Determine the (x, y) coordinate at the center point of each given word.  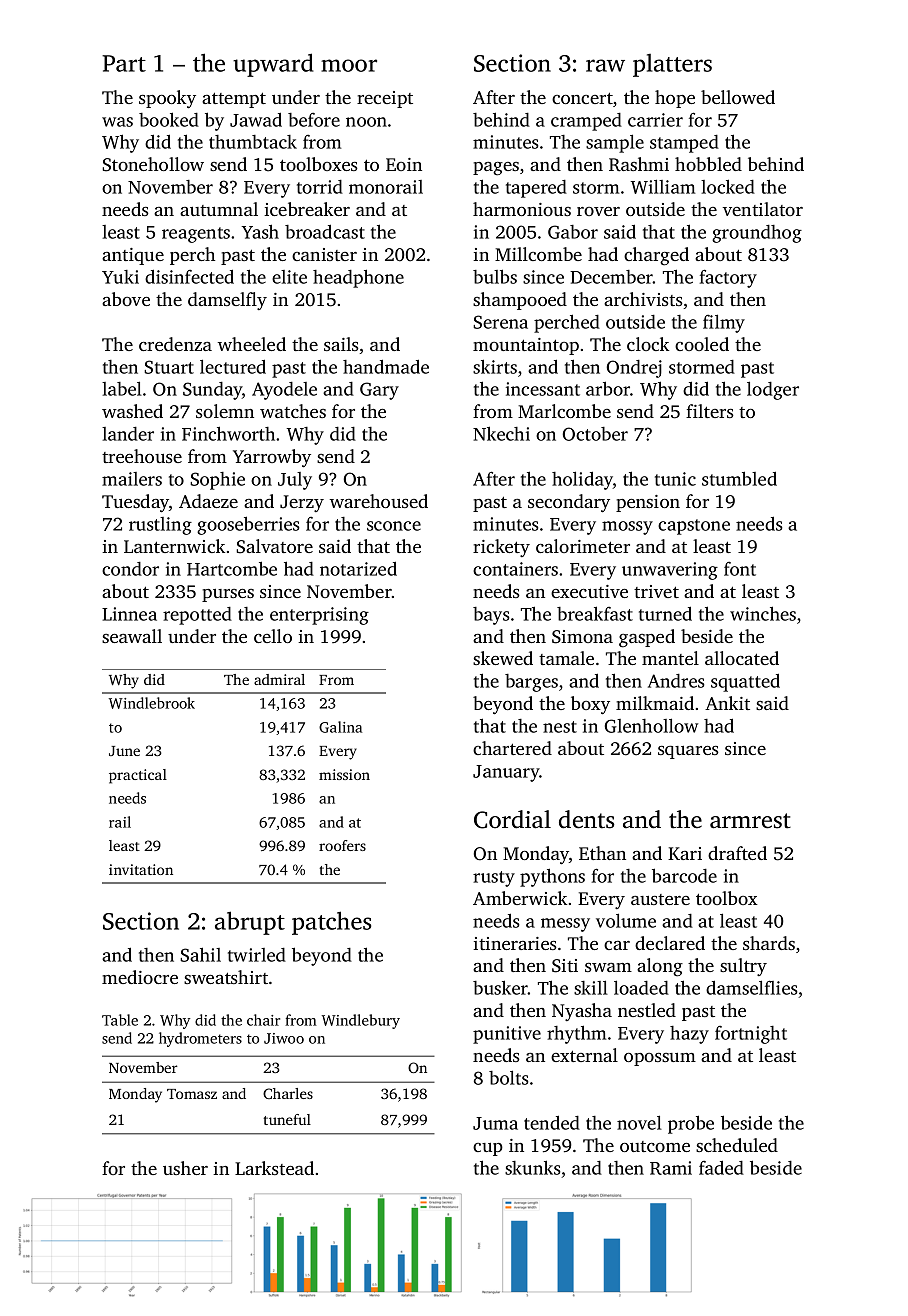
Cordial (512, 819)
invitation (141, 869)
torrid (320, 187)
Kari (685, 853)
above (126, 299)
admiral (279, 679)
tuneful (287, 1119)
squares (688, 752)
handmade (386, 367)
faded (721, 1168)
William (662, 186)
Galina (340, 727)
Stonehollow (153, 164)
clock (648, 344)
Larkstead (274, 1168)
